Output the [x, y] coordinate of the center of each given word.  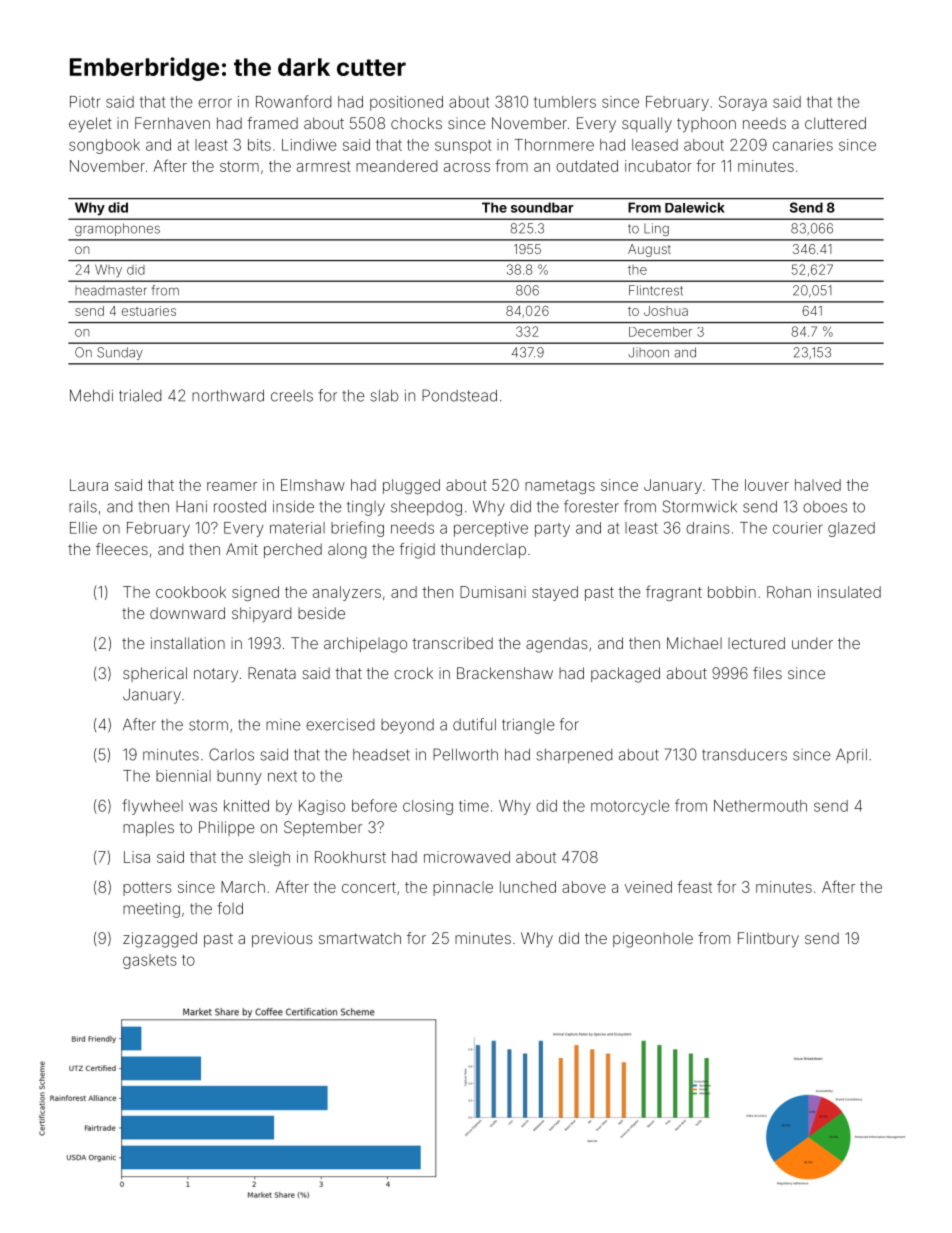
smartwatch [360, 938]
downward [187, 613]
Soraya [743, 103]
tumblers [565, 102]
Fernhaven [172, 123]
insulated [849, 592]
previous [282, 939]
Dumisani [493, 592]
